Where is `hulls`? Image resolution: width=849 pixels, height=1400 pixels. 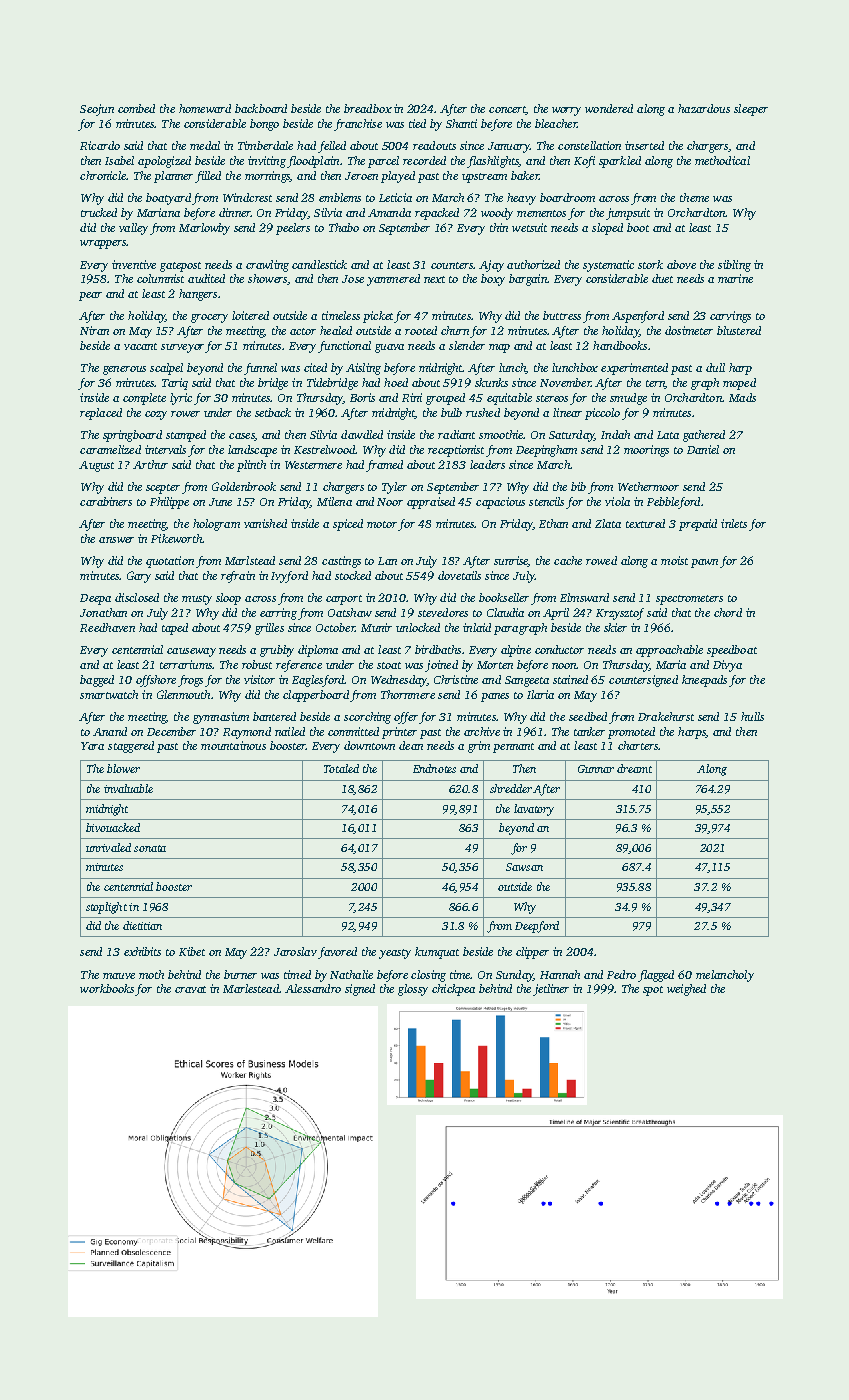
hulls is located at coordinates (752, 716).
